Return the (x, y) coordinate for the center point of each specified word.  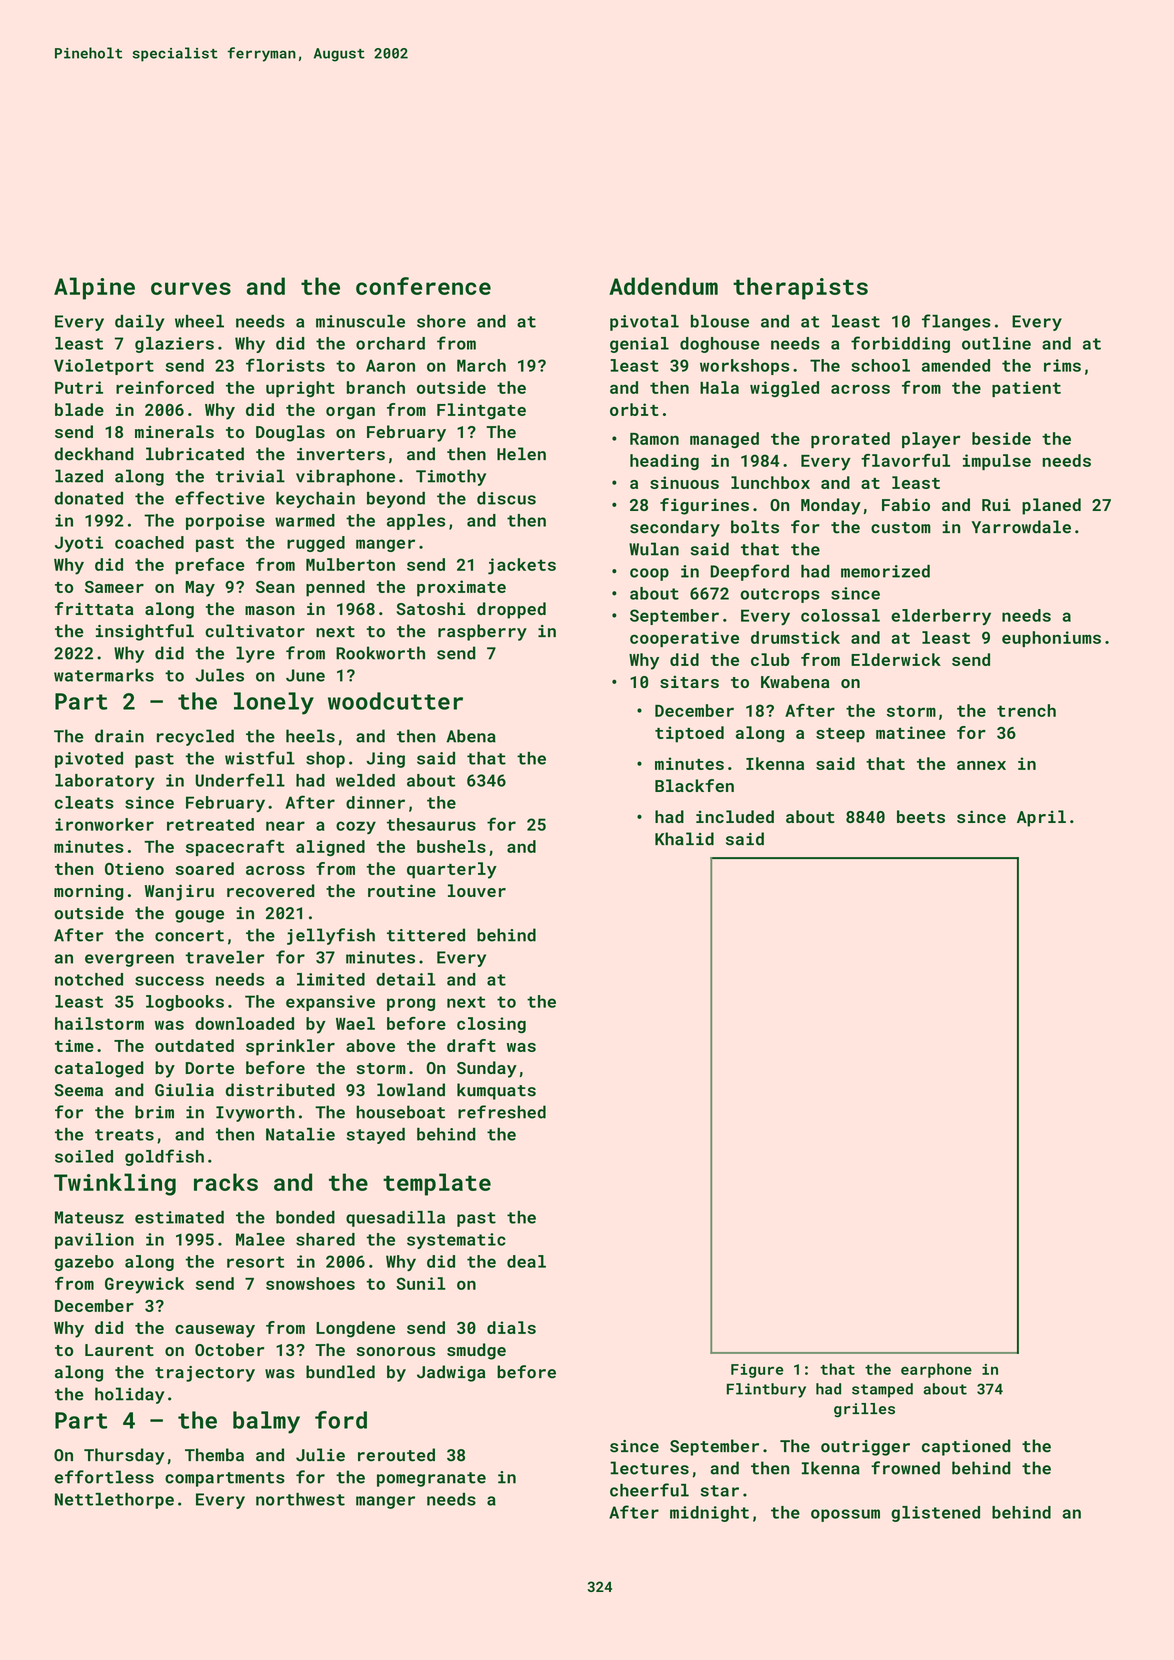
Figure (757, 1371)
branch (376, 387)
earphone (936, 1370)
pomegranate (431, 1479)
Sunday (487, 1069)
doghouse (720, 345)
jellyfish (331, 936)
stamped (882, 1390)
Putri (79, 387)
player (931, 440)
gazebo (84, 1263)
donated (89, 498)
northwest (300, 1499)
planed (1051, 506)
